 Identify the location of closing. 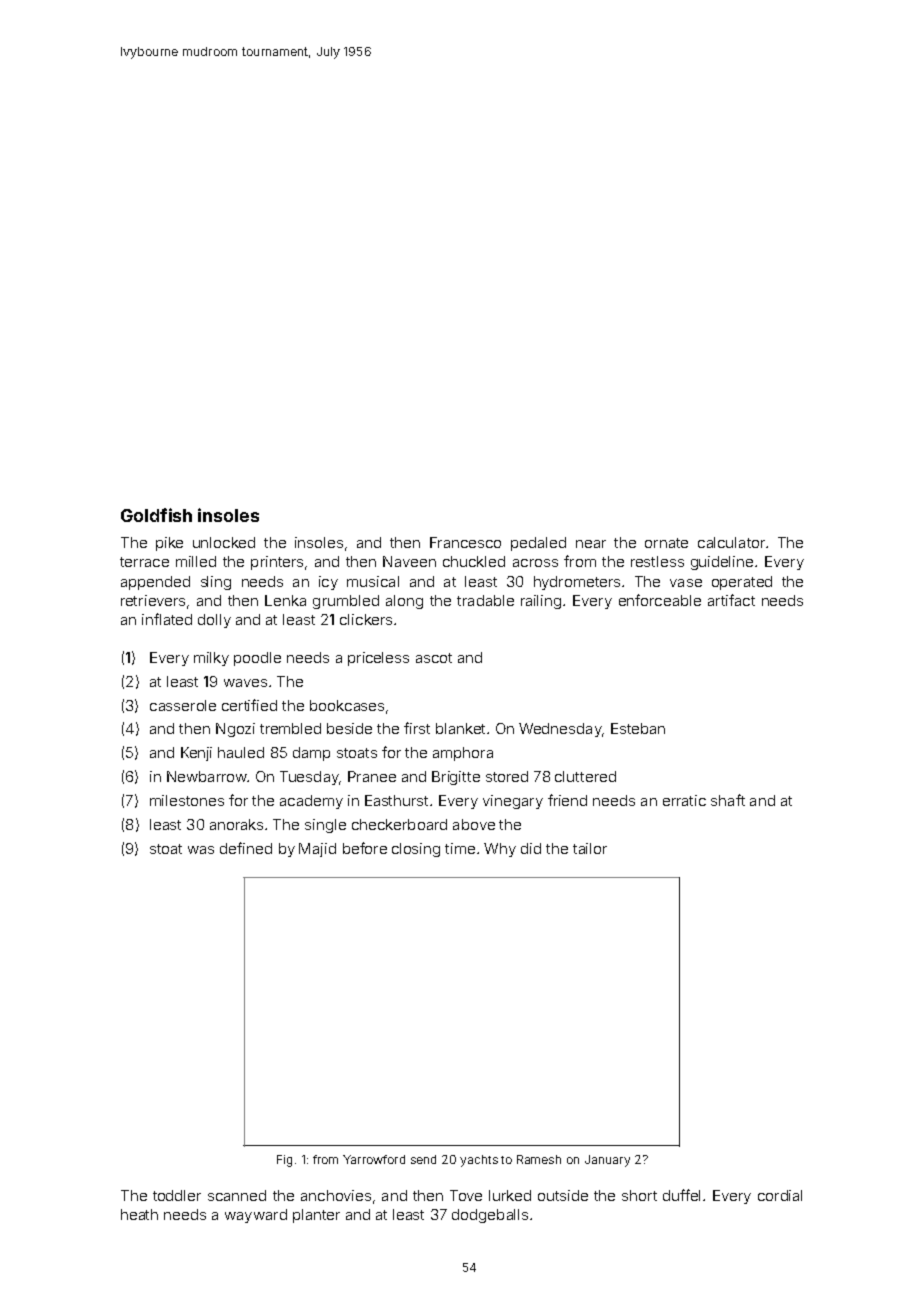
(416, 850).
